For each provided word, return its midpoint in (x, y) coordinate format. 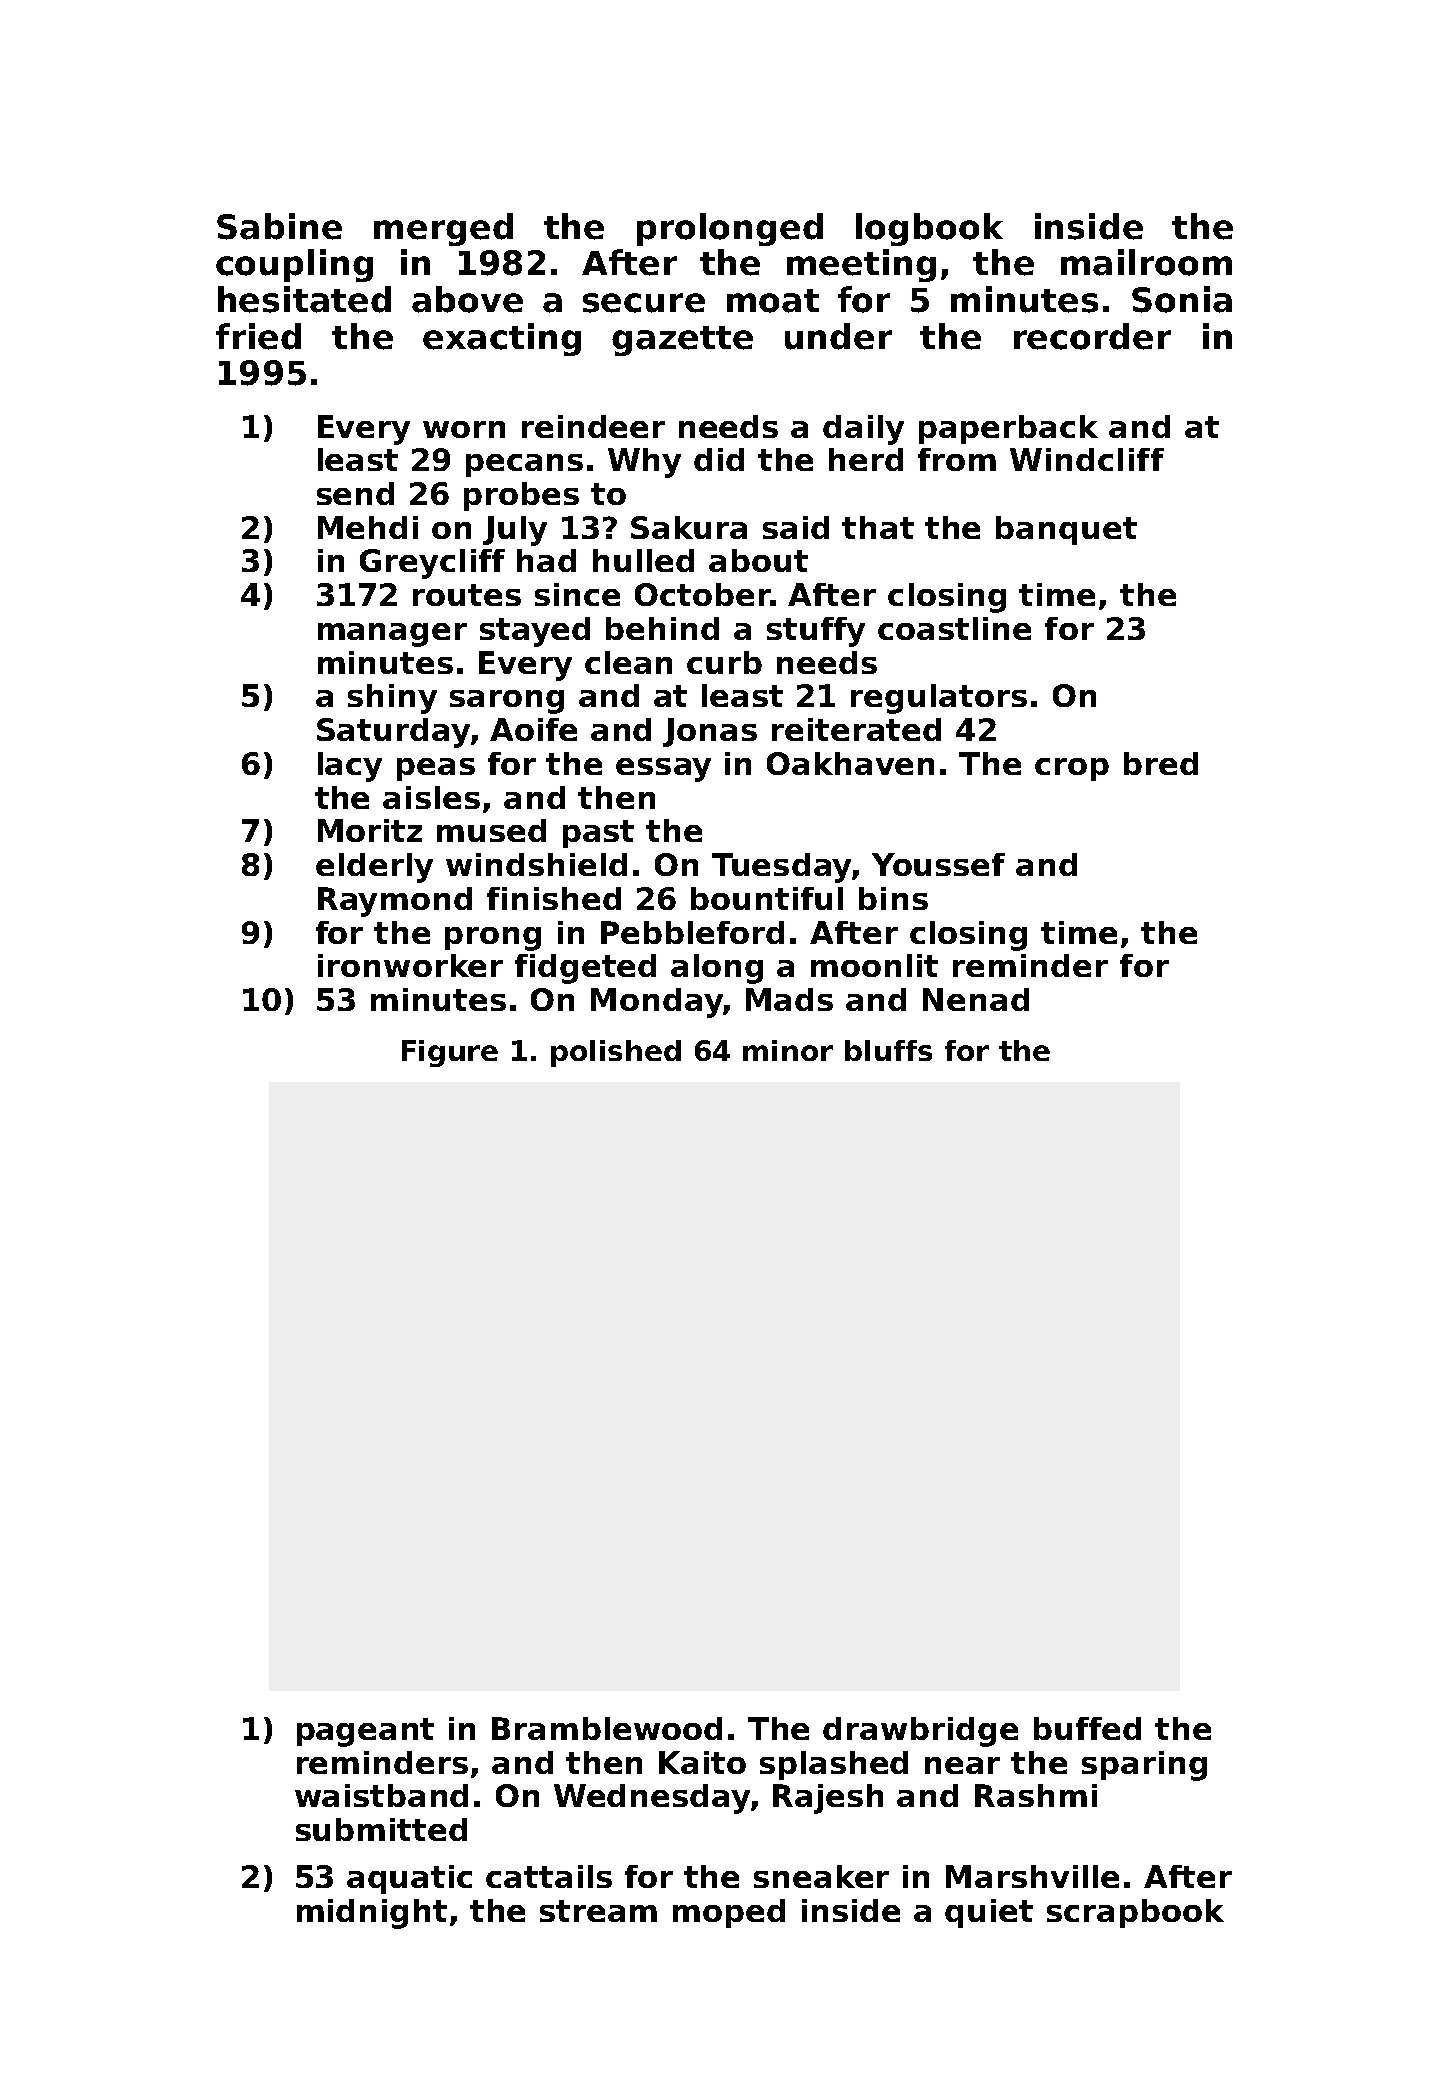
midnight (372, 1914)
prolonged (730, 229)
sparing (1144, 1766)
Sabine (279, 226)
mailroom (1146, 262)
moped (729, 1913)
